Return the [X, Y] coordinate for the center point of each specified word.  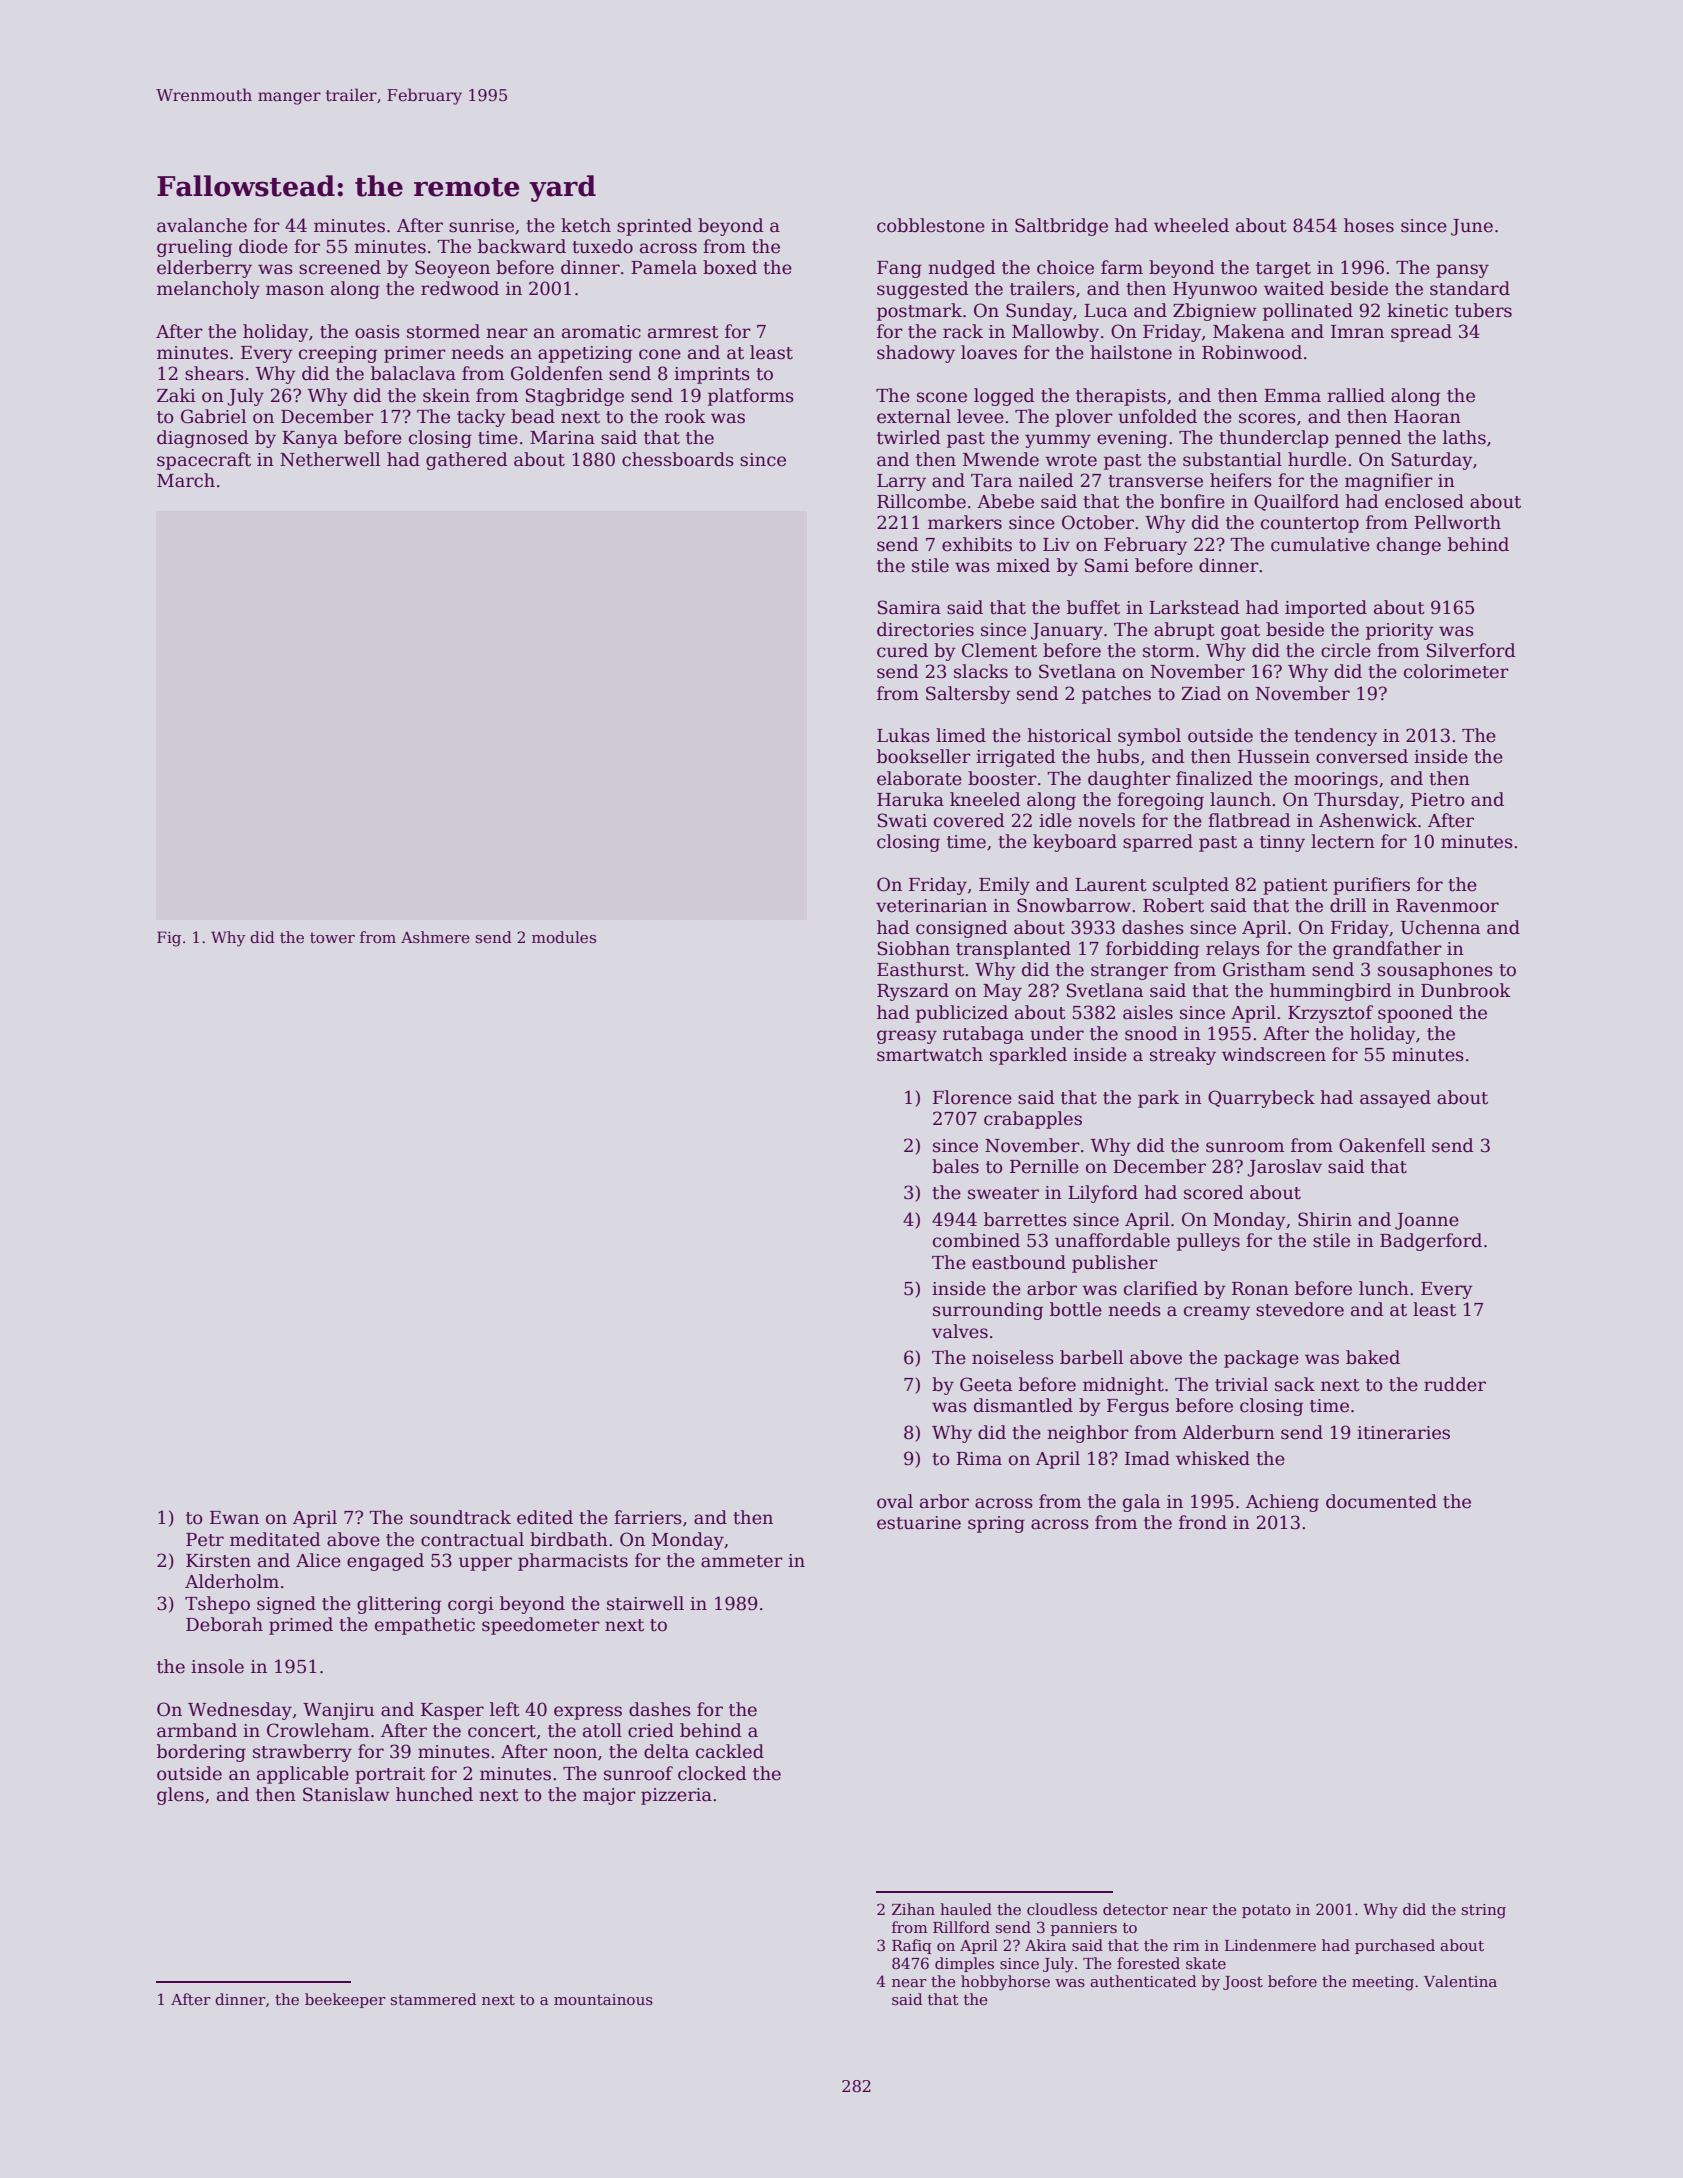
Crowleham [318, 1730]
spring [996, 1524]
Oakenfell [1382, 1145]
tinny [1282, 843]
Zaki [176, 395]
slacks [981, 671]
